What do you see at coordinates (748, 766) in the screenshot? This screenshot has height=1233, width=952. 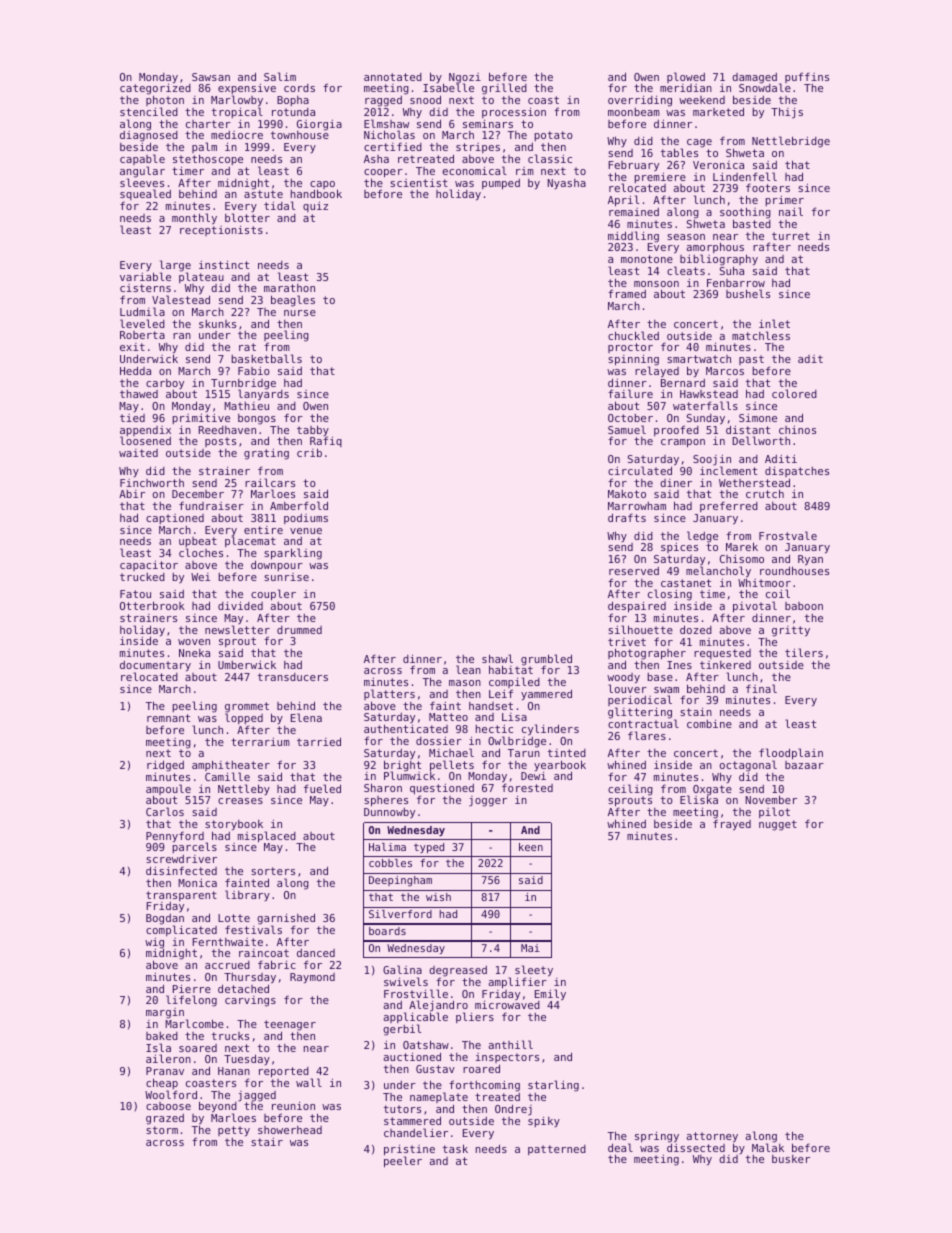 I see `octagonal` at bounding box center [748, 766].
